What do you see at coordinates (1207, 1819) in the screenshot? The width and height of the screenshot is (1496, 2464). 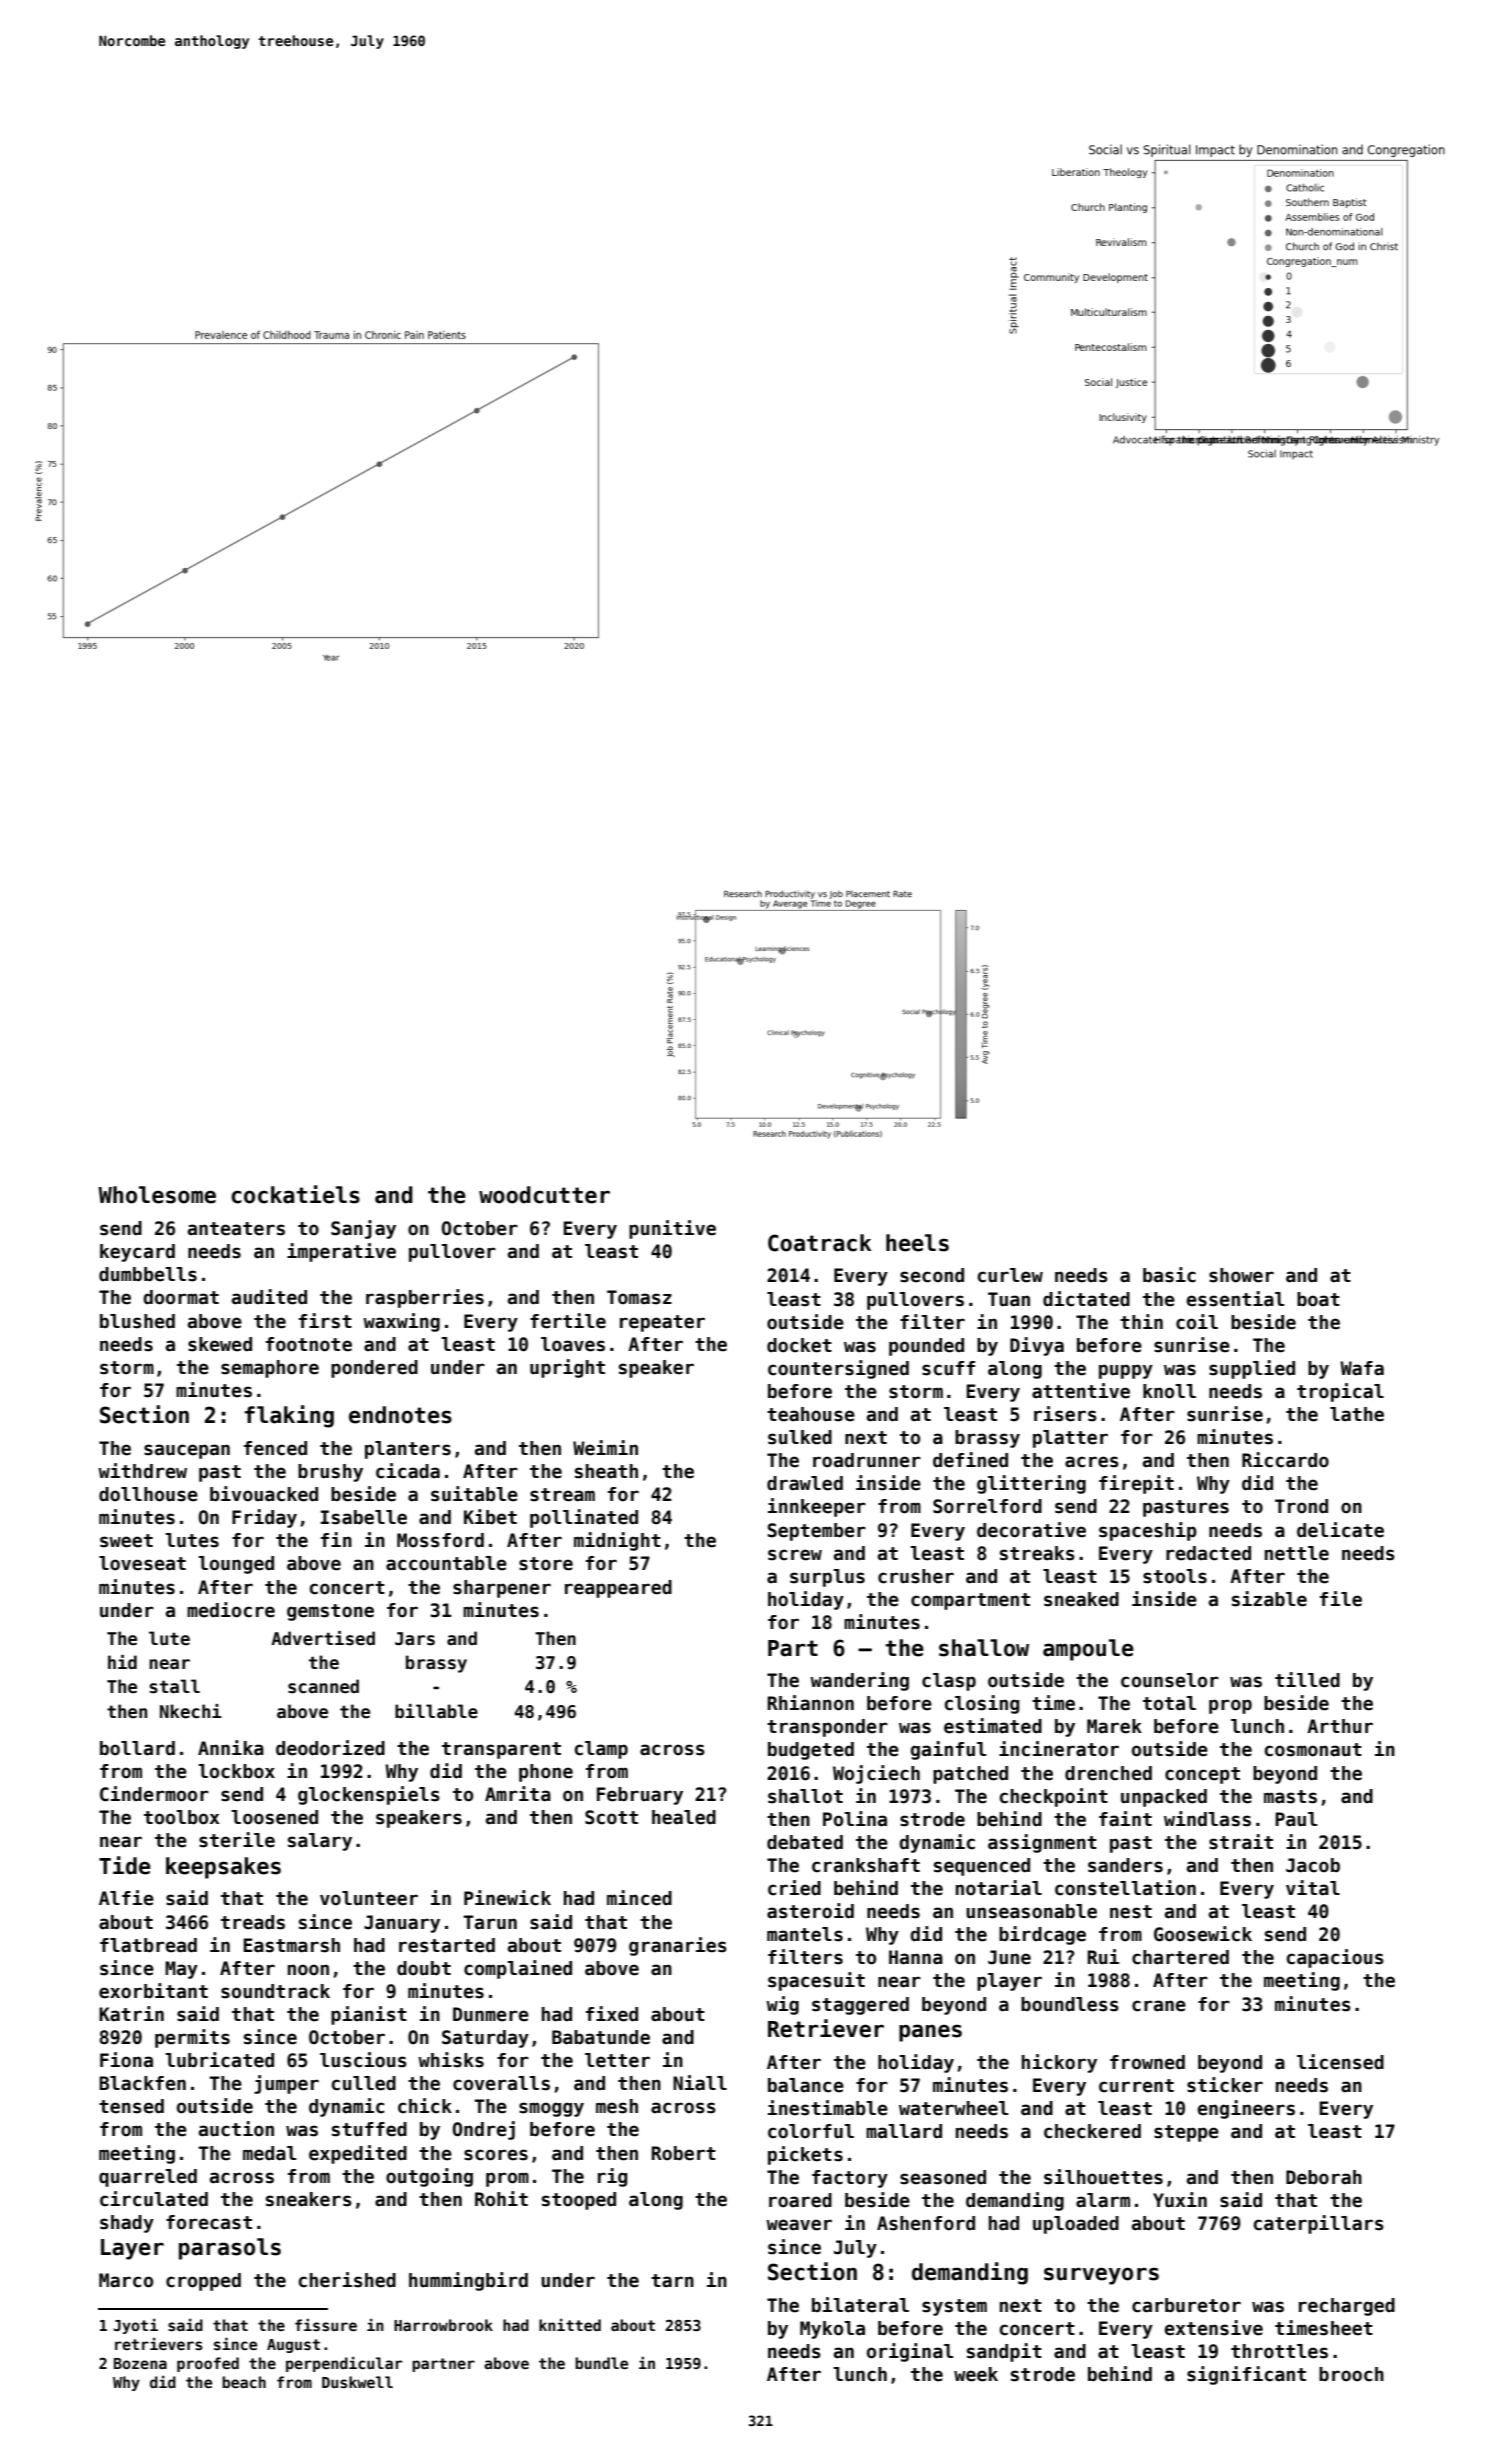 I see `windlass` at bounding box center [1207, 1819].
